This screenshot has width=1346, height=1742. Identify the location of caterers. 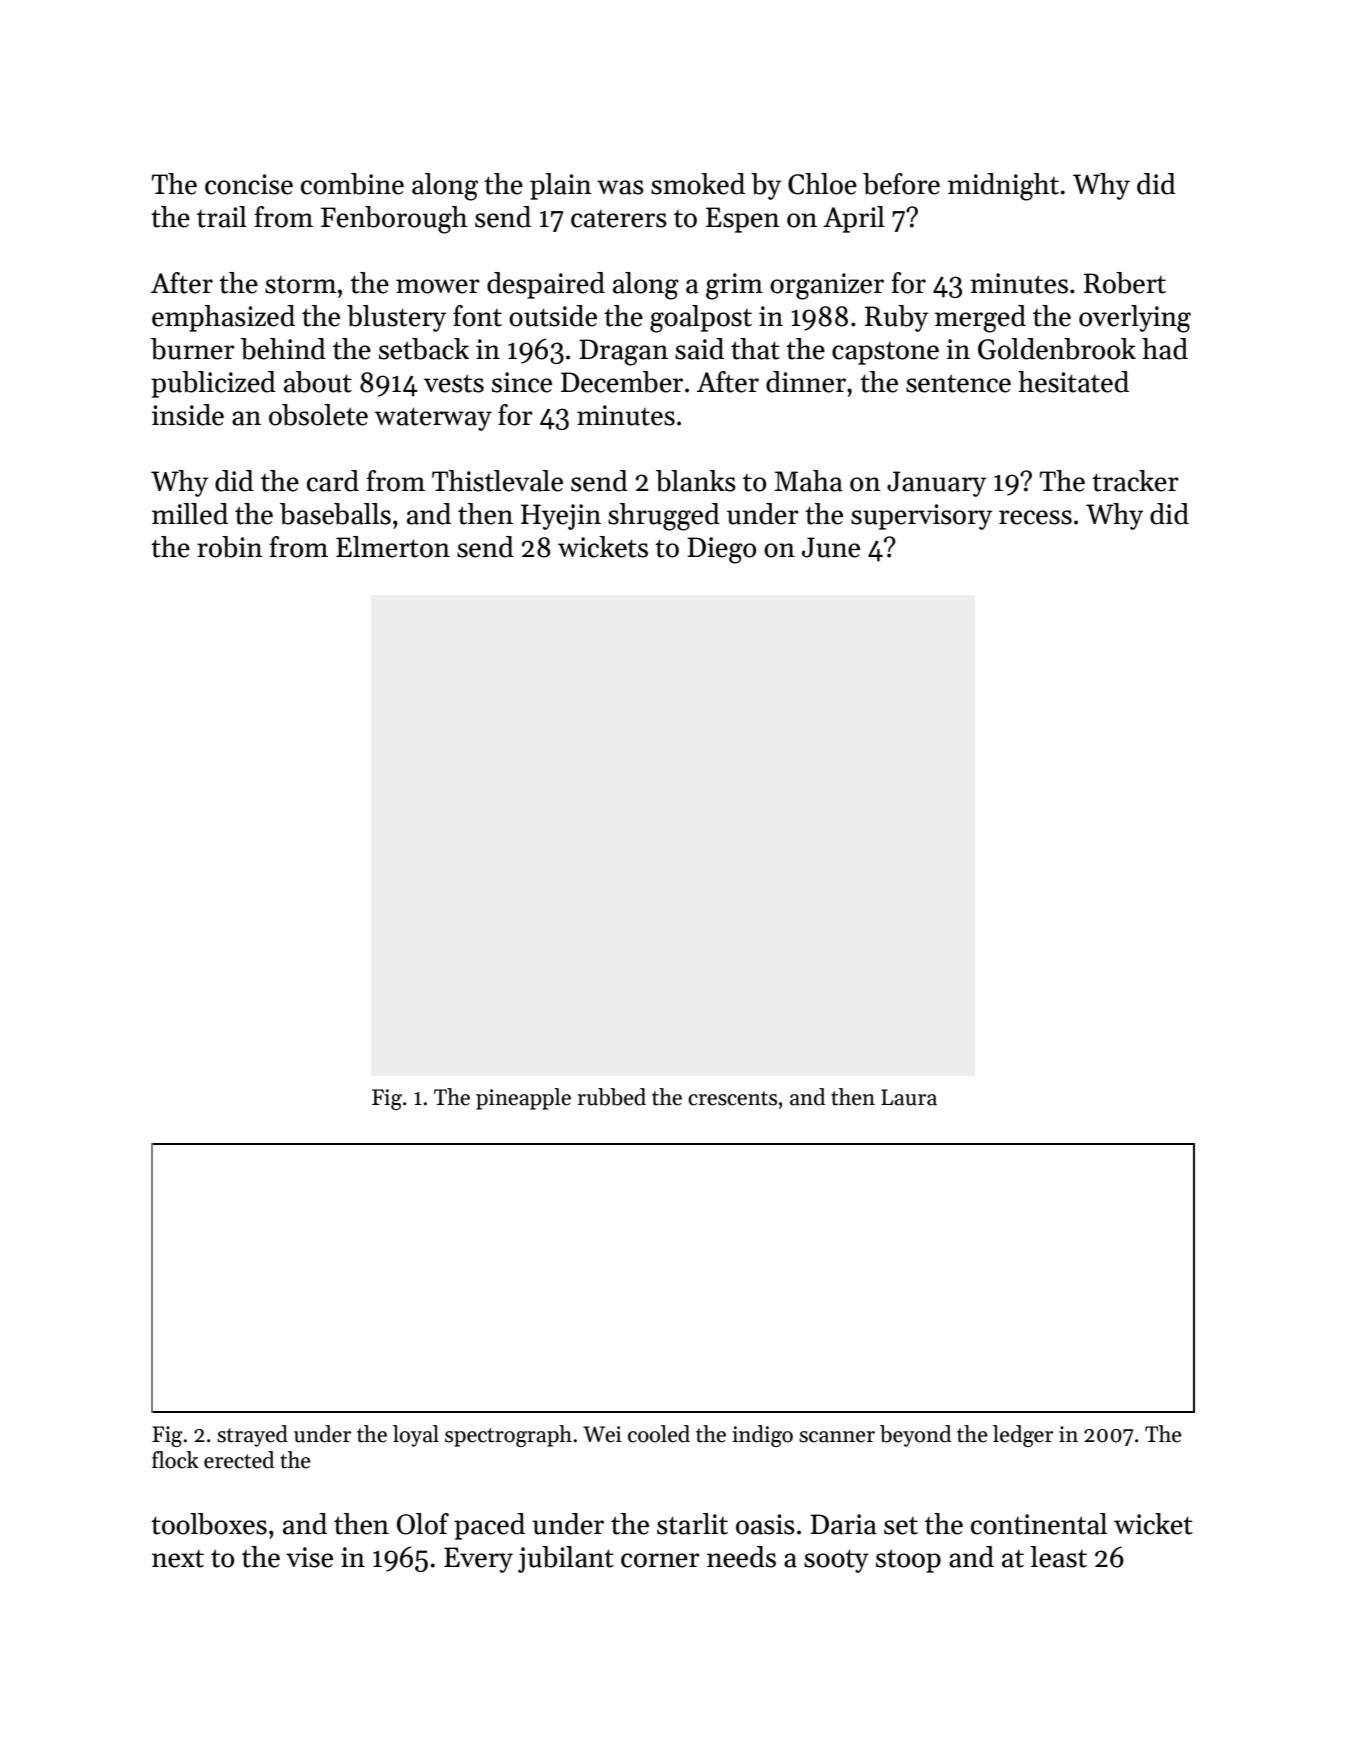
(619, 219).
